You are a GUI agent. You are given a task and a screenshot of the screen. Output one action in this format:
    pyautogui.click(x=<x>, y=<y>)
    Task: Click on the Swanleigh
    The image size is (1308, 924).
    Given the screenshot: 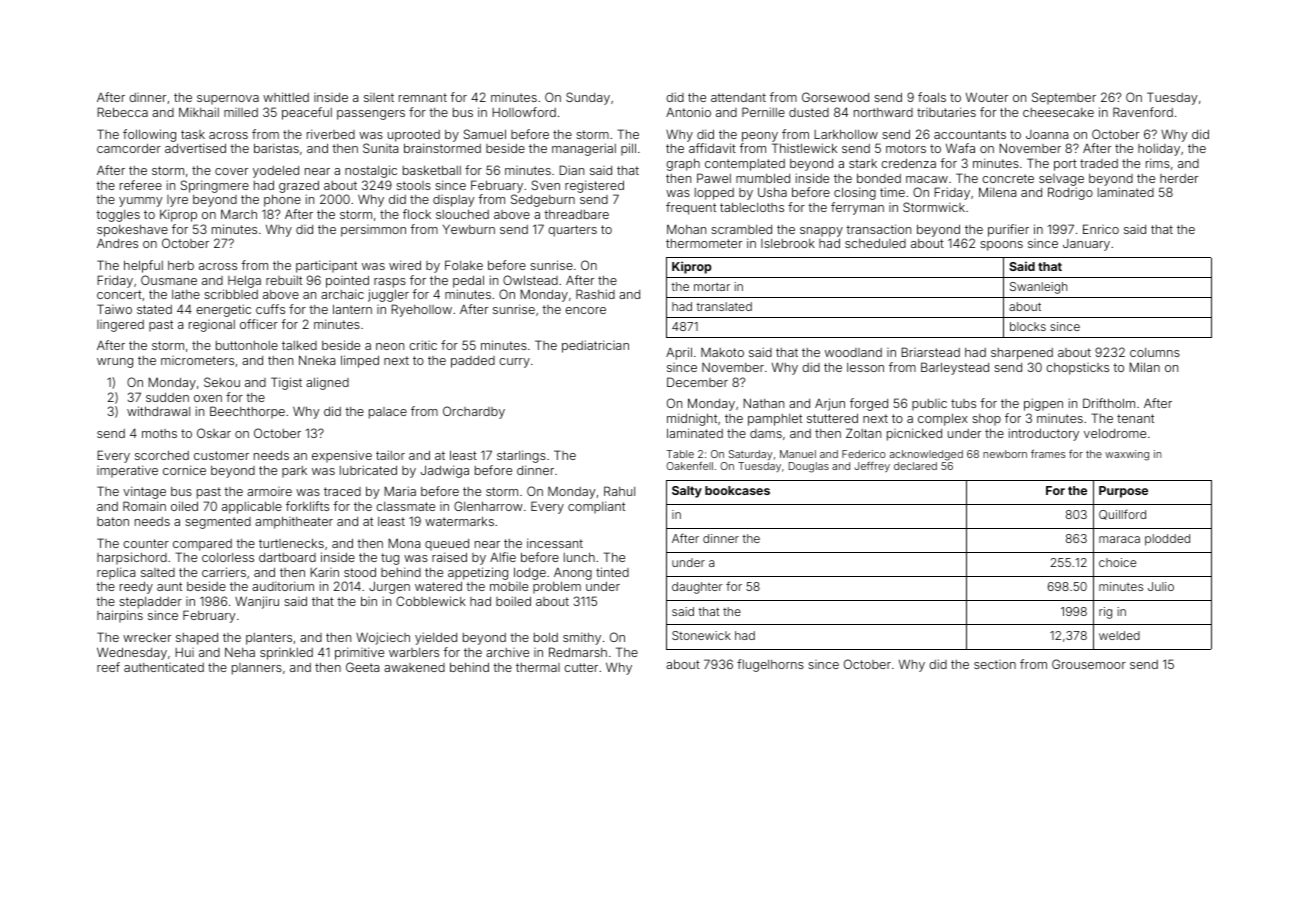 What is the action you would take?
    pyautogui.click(x=1038, y=288)
